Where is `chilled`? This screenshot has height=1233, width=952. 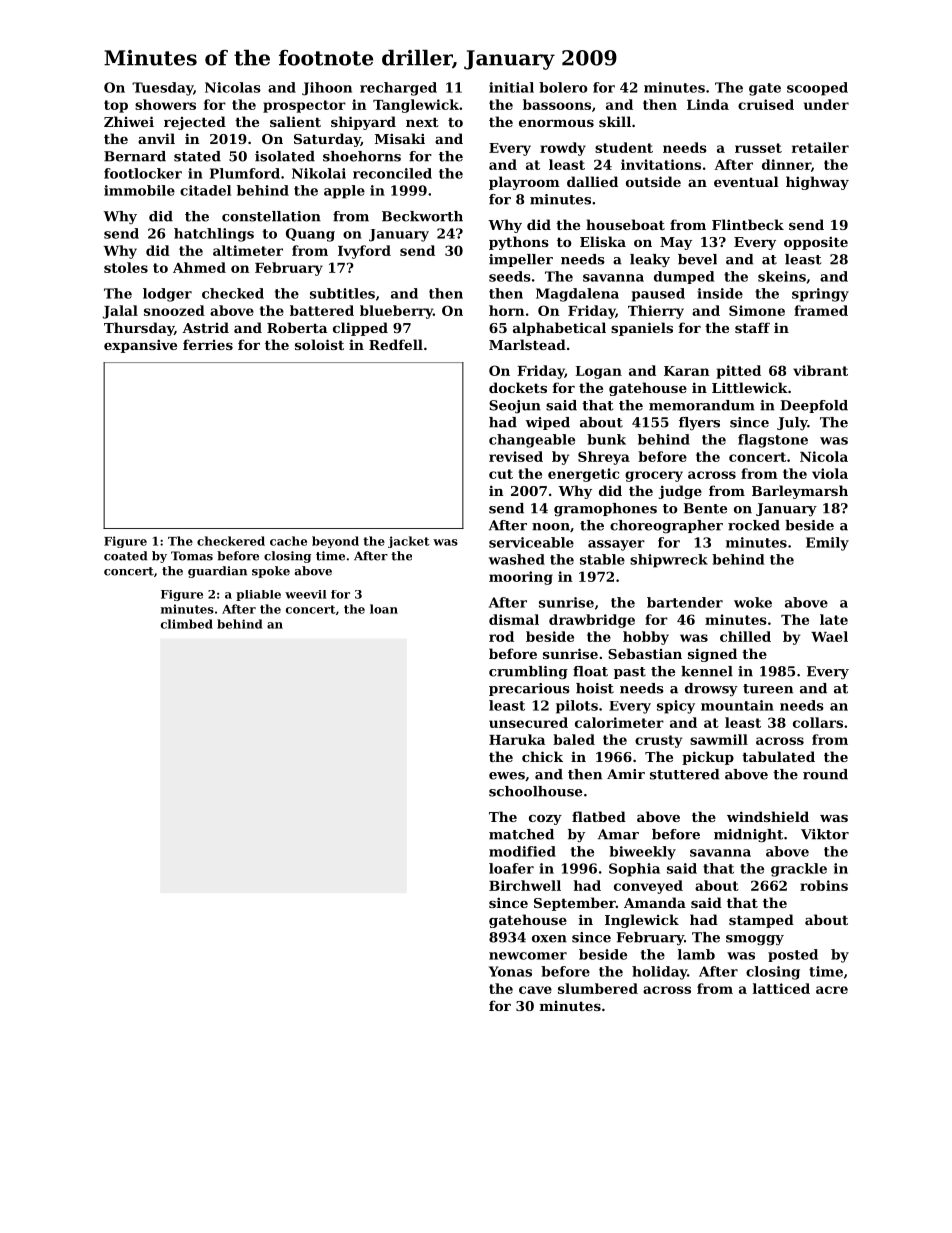 chilled is located at coordinates (745, 636).
